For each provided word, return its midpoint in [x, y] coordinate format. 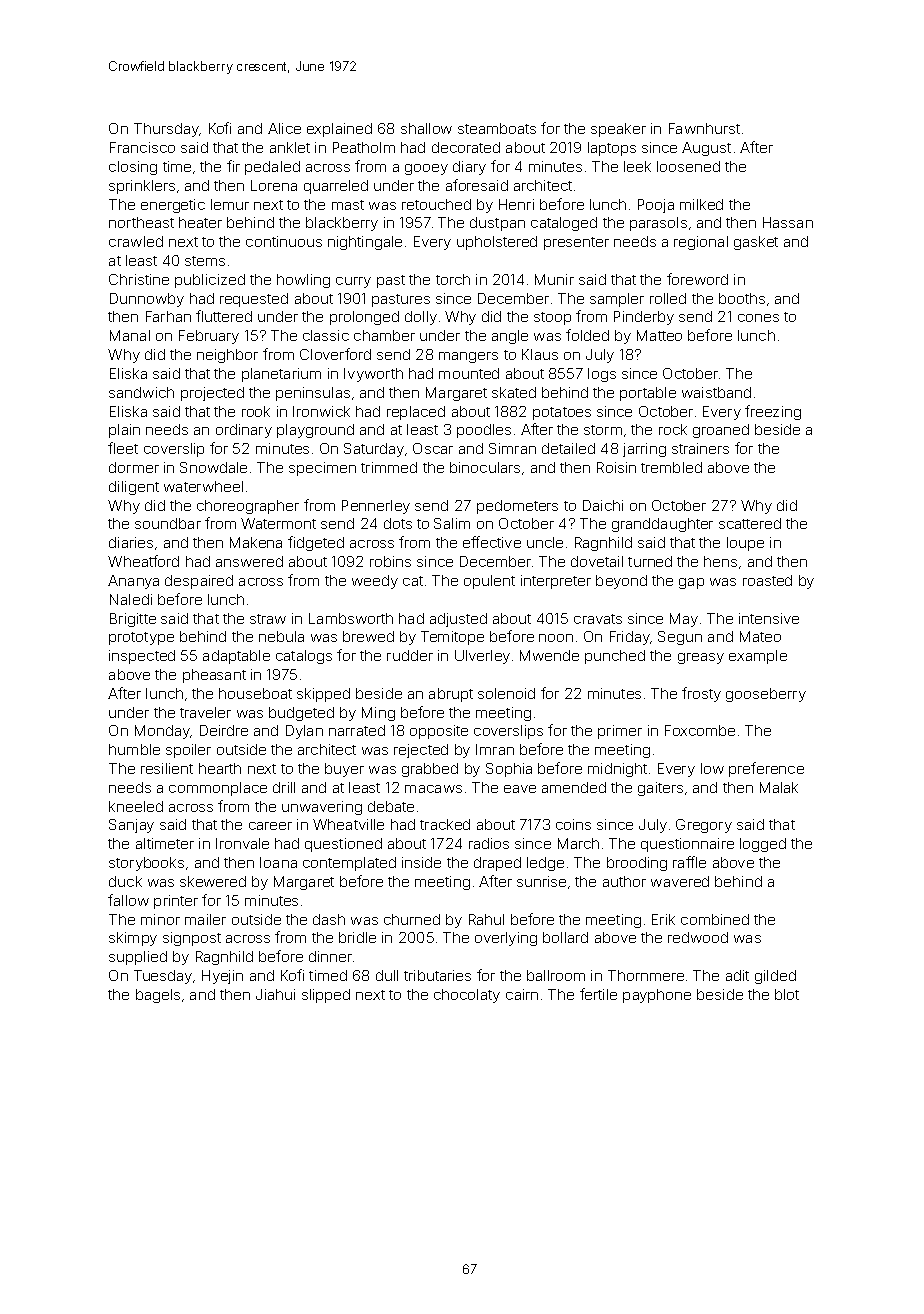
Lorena [274, 185]
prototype [141, 638]
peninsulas [313, 394]
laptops [612, 149]
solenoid [506, 693]
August [706, 149]
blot [787, 994]
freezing [773, 412]
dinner [330, 956]
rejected [421, 751]
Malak [779, 787]
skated [514, 392]
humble [134, 749]
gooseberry [766, 695]
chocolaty [467, 996]
